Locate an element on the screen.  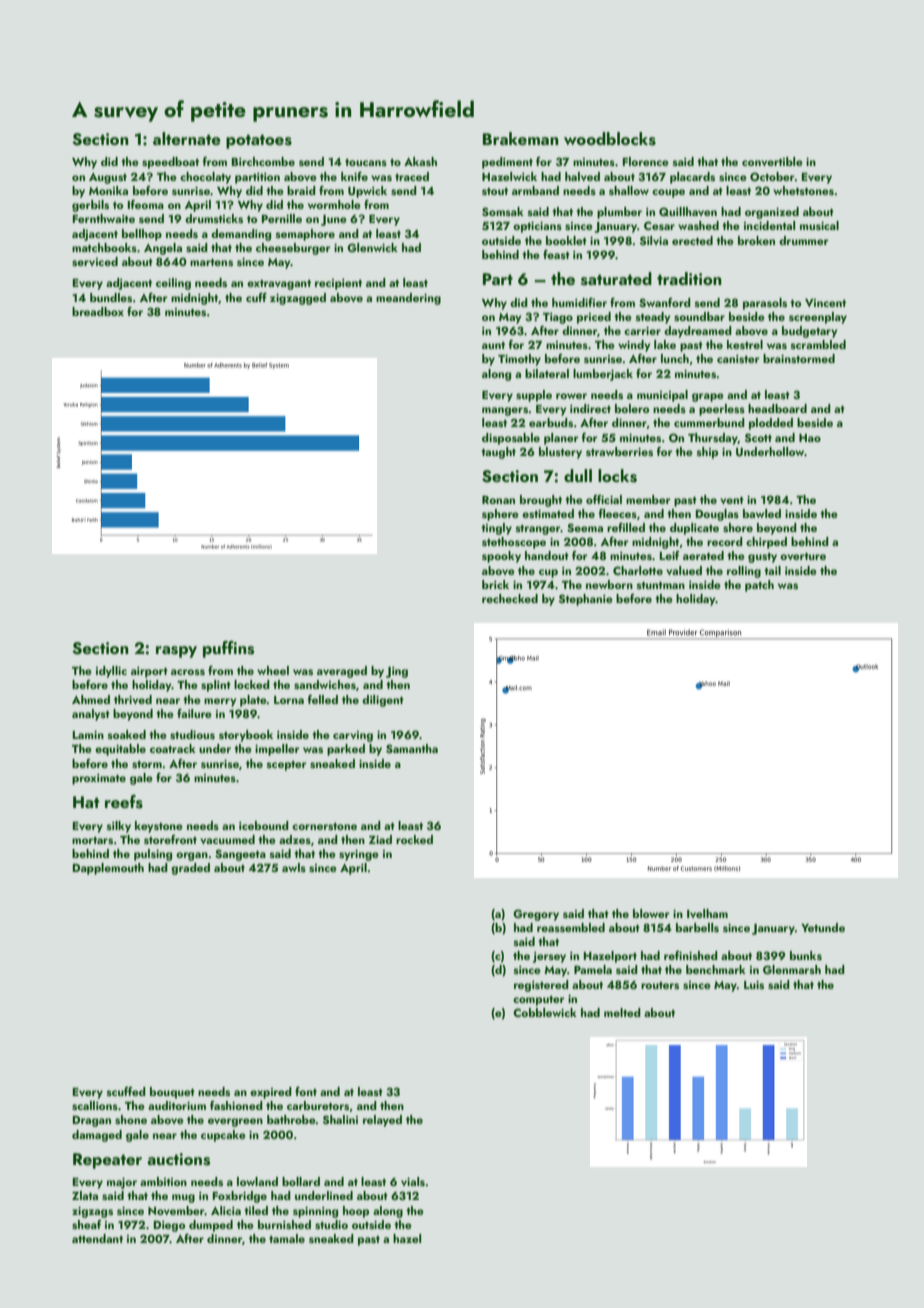
coupe is located at coordinates (668, 193).
